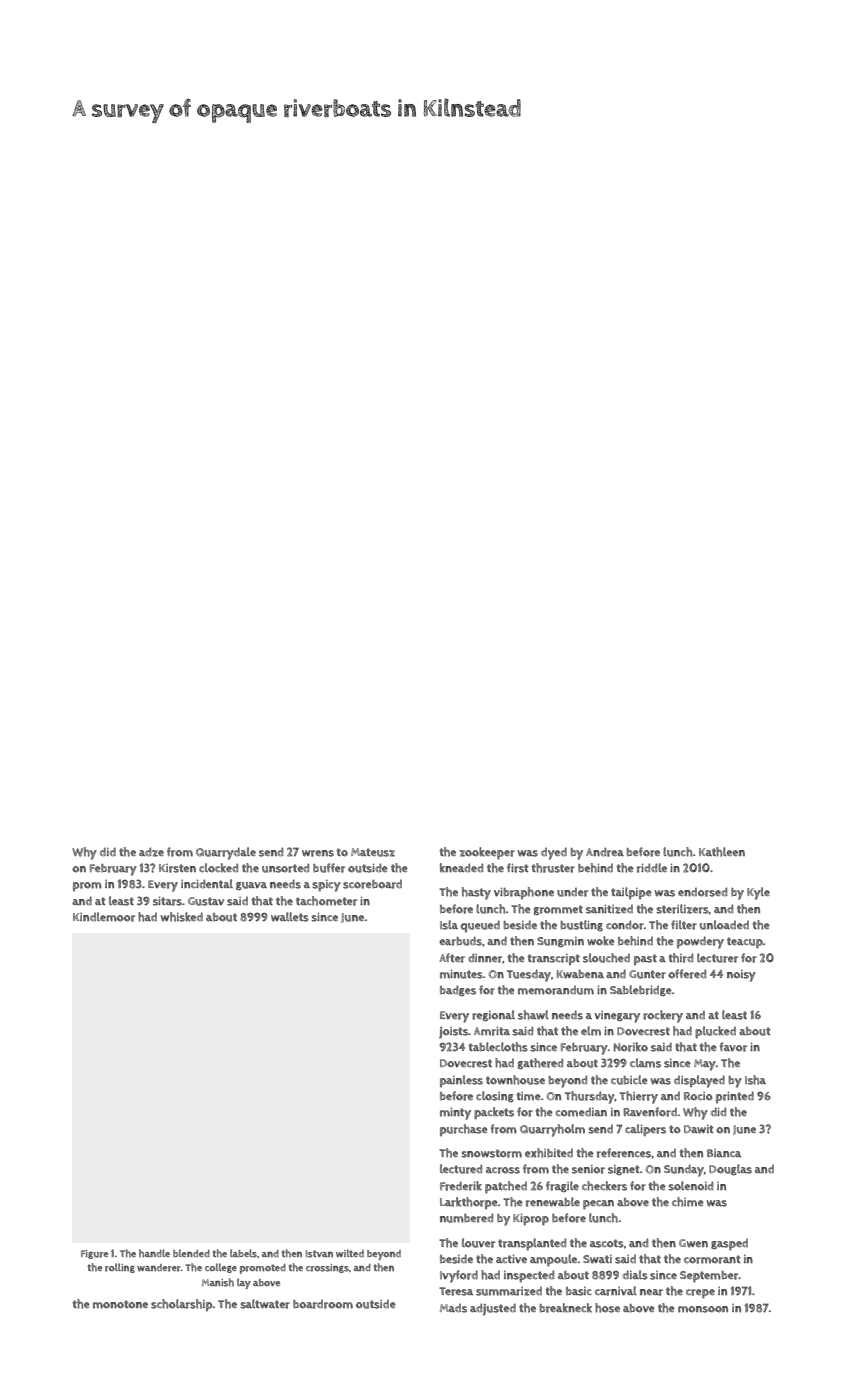 The height and width of the page is (1400, 849). I want to click on closing, so click(495, 1096).
